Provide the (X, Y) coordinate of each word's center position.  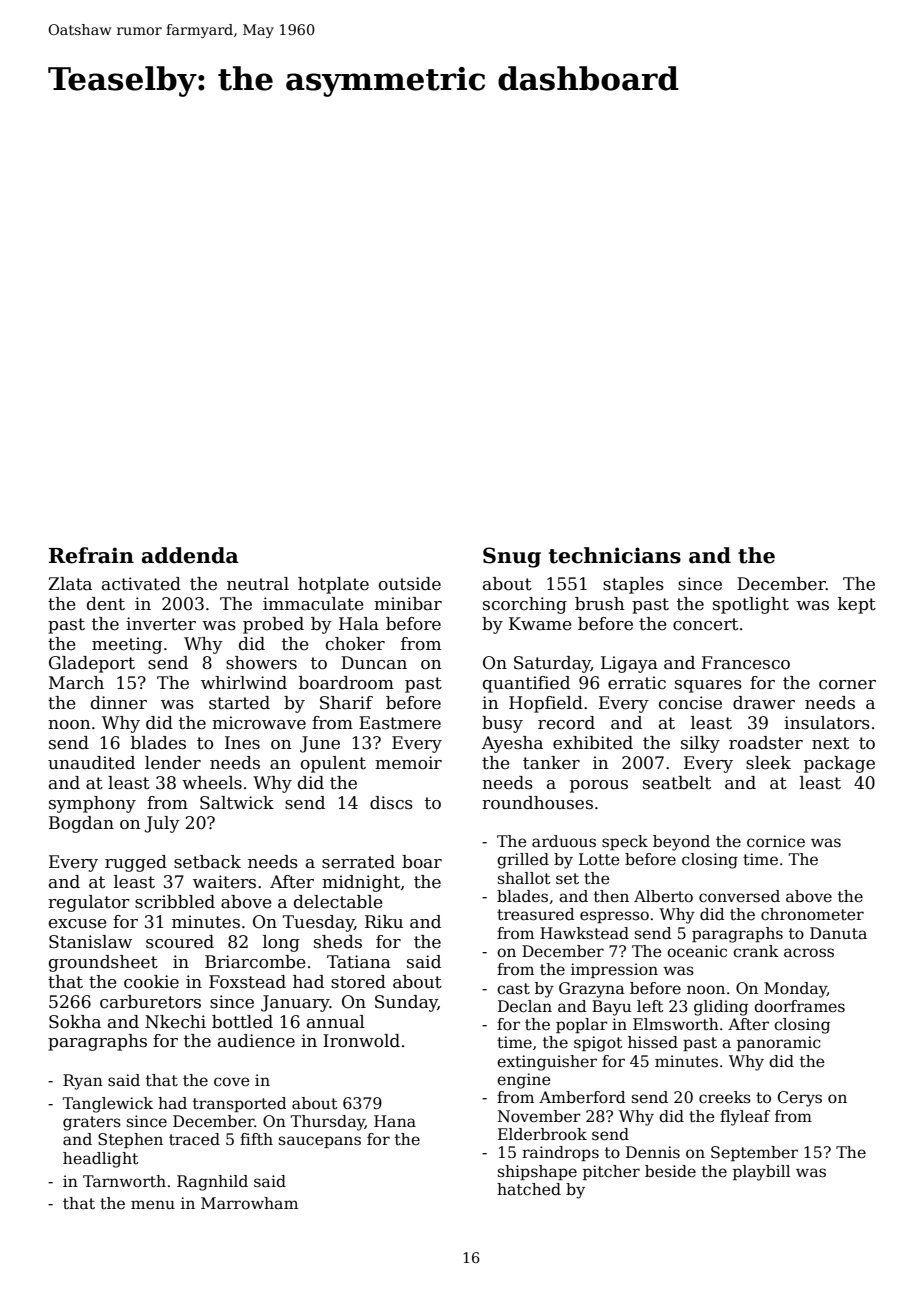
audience (256, 1041)
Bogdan (81, 824)
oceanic (697, 951)
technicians (615, 555)
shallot (524, 878)
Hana (395, 1121)
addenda (190, 555)
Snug (512, 557)
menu (153, 1205)
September (754, 1153)
